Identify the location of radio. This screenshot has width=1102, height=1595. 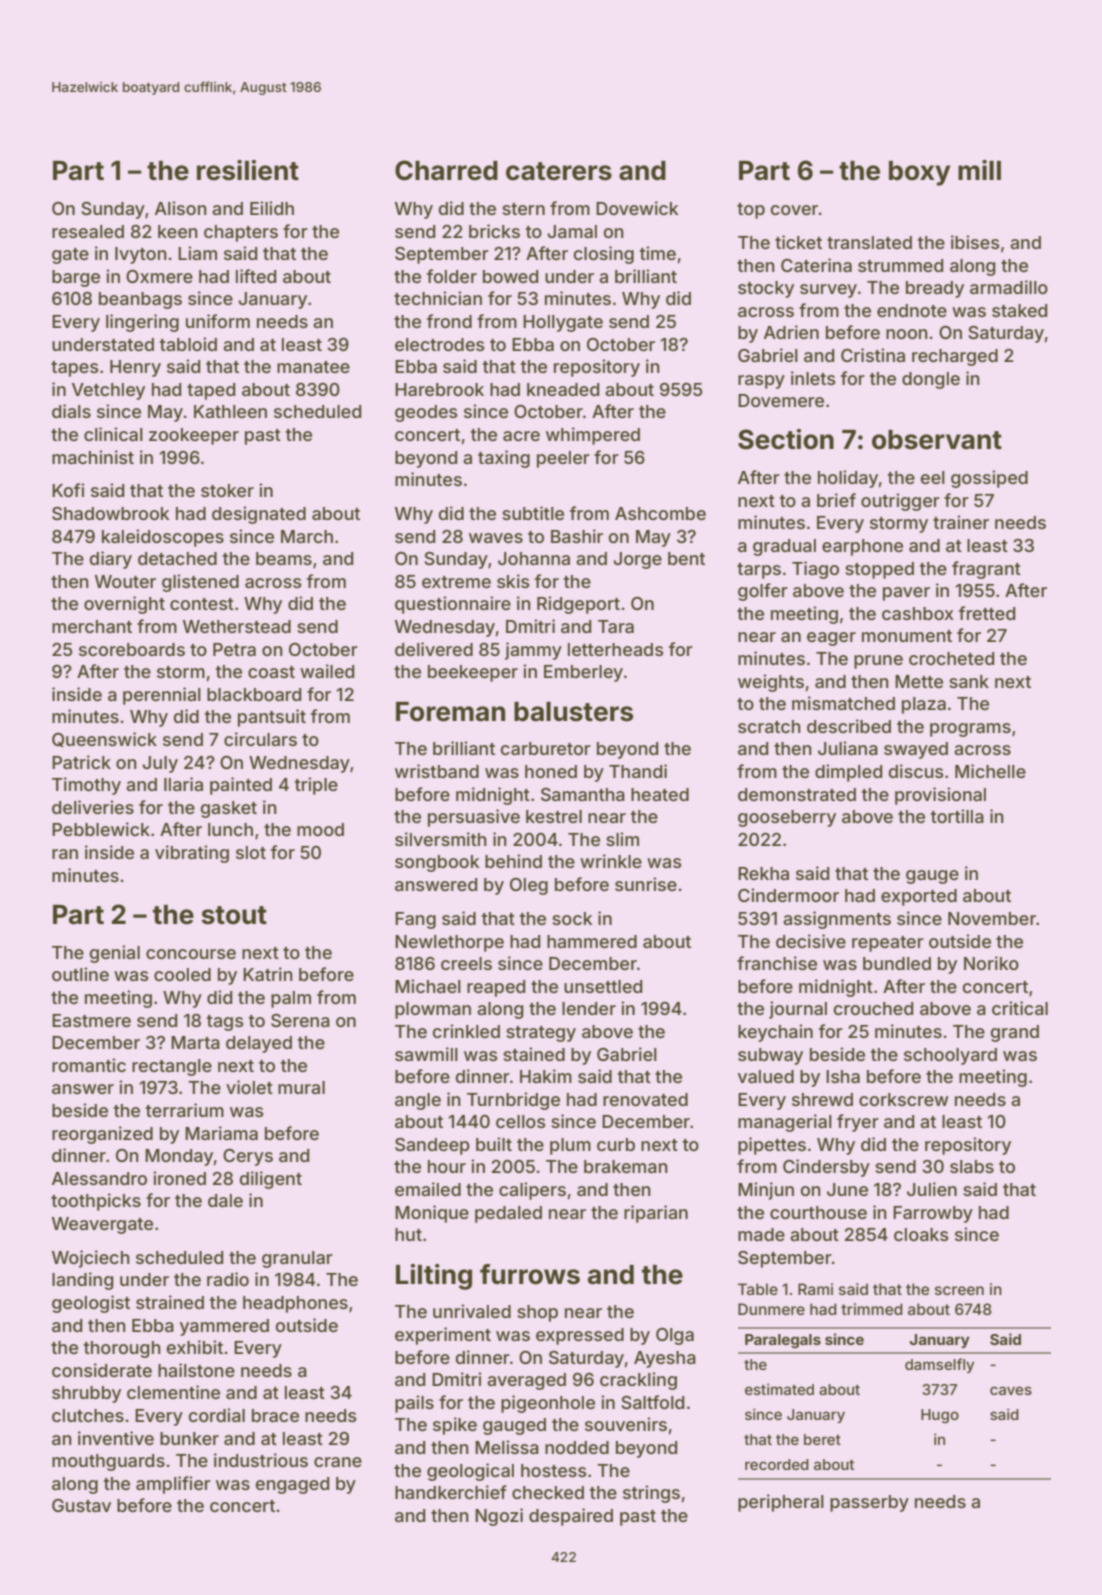
(228, 1279).
